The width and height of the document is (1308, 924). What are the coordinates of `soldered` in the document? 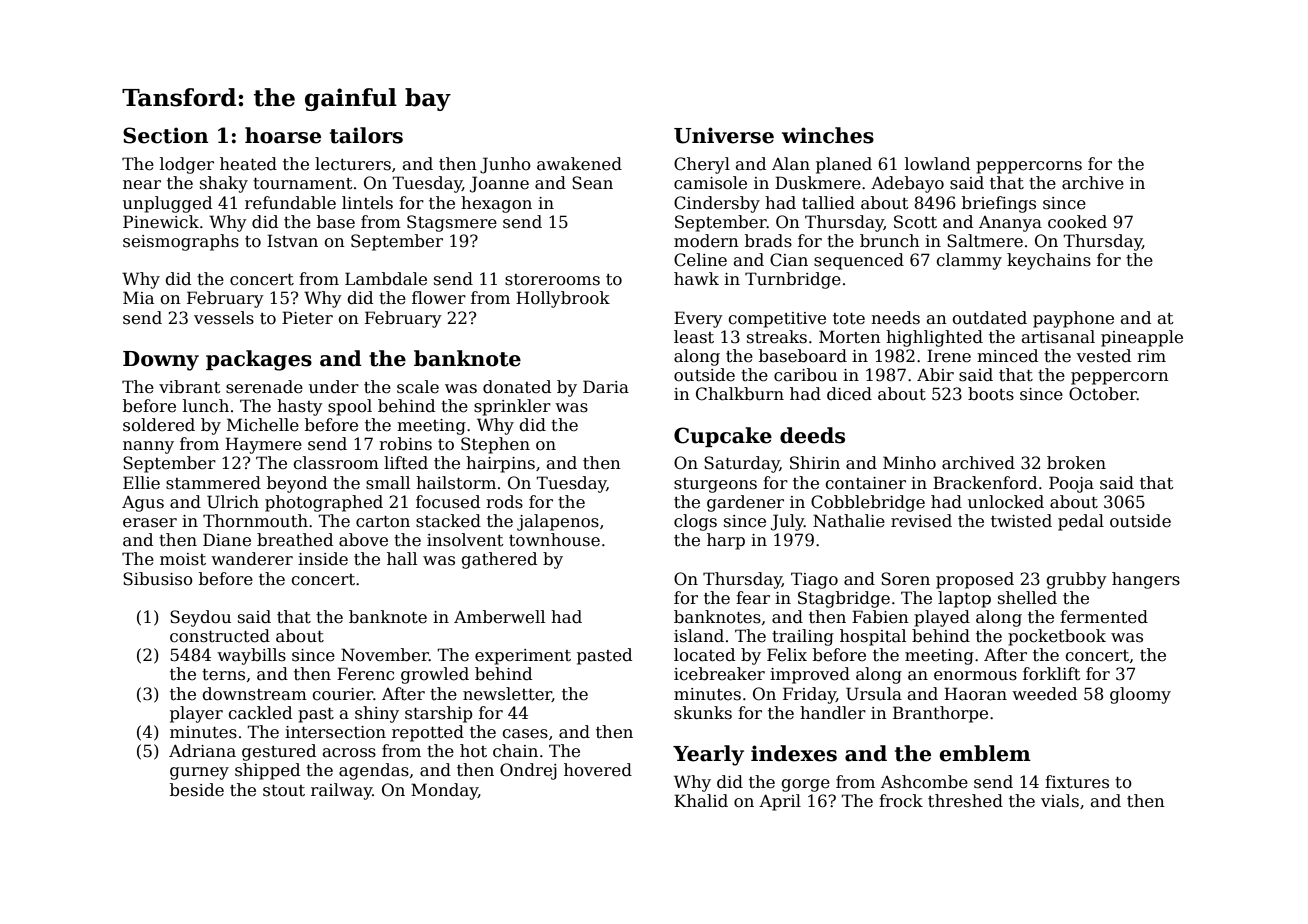 It's located at (159, 425).
